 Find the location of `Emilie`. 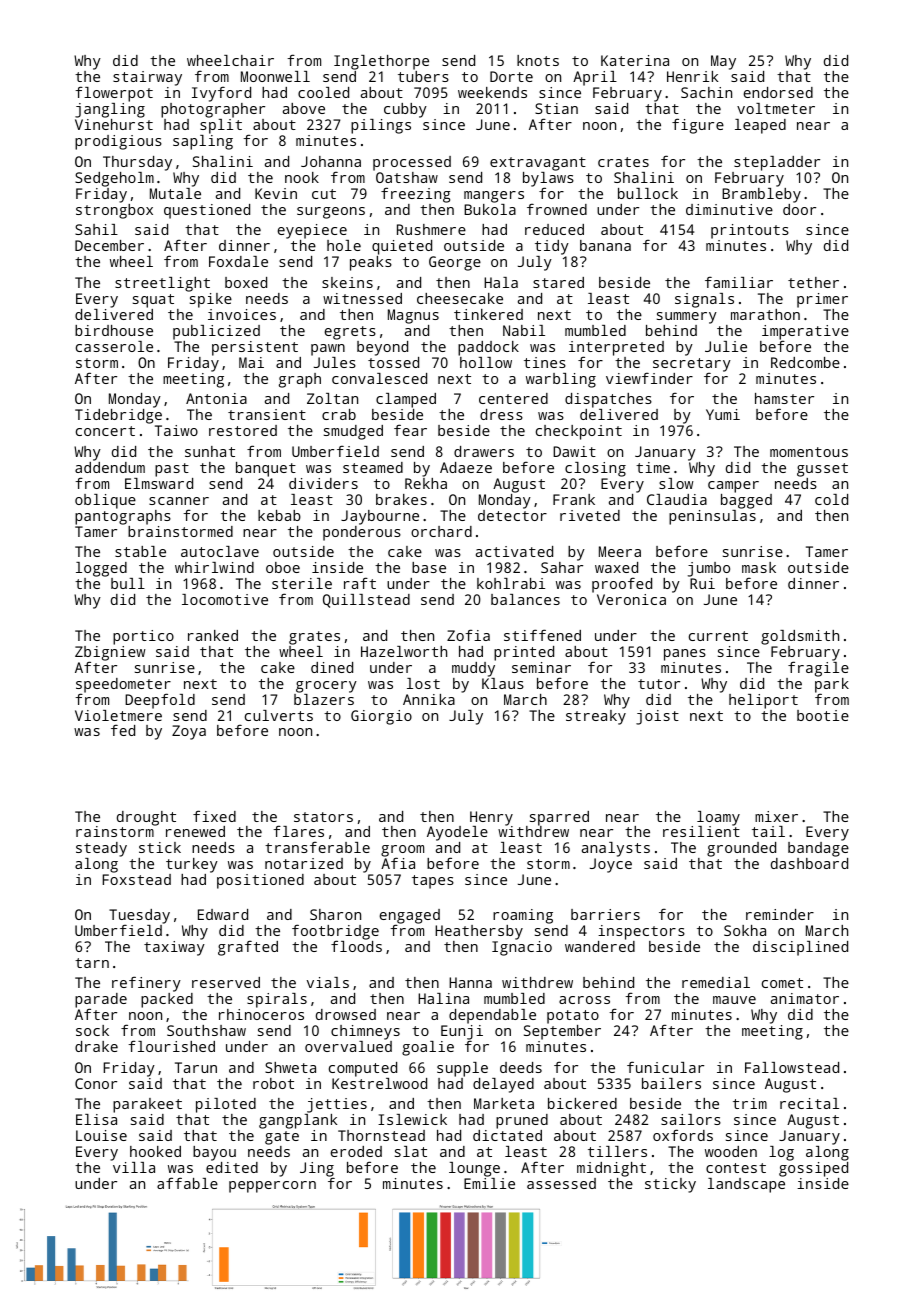

Emilie is located at coordinates (489, 1183).
